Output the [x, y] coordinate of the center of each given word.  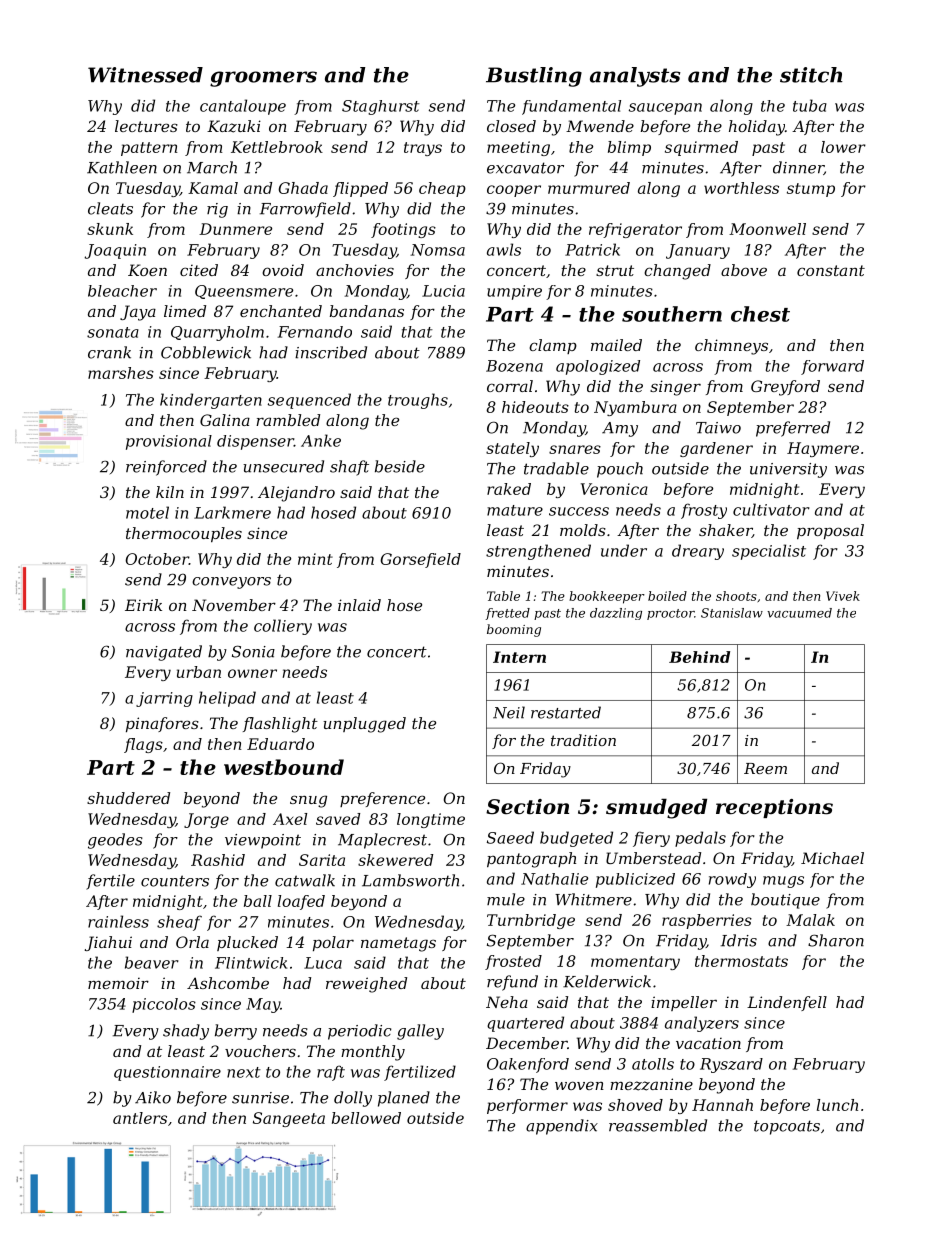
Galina [225, 420]
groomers [263, 79]
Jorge [206, 820]
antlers [140, 1118]
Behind [699, 657]
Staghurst [381, 107]
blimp [629, 148]
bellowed [366, 1118]
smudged [656, 808]
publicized [635, 880]
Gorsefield [420, 560]
